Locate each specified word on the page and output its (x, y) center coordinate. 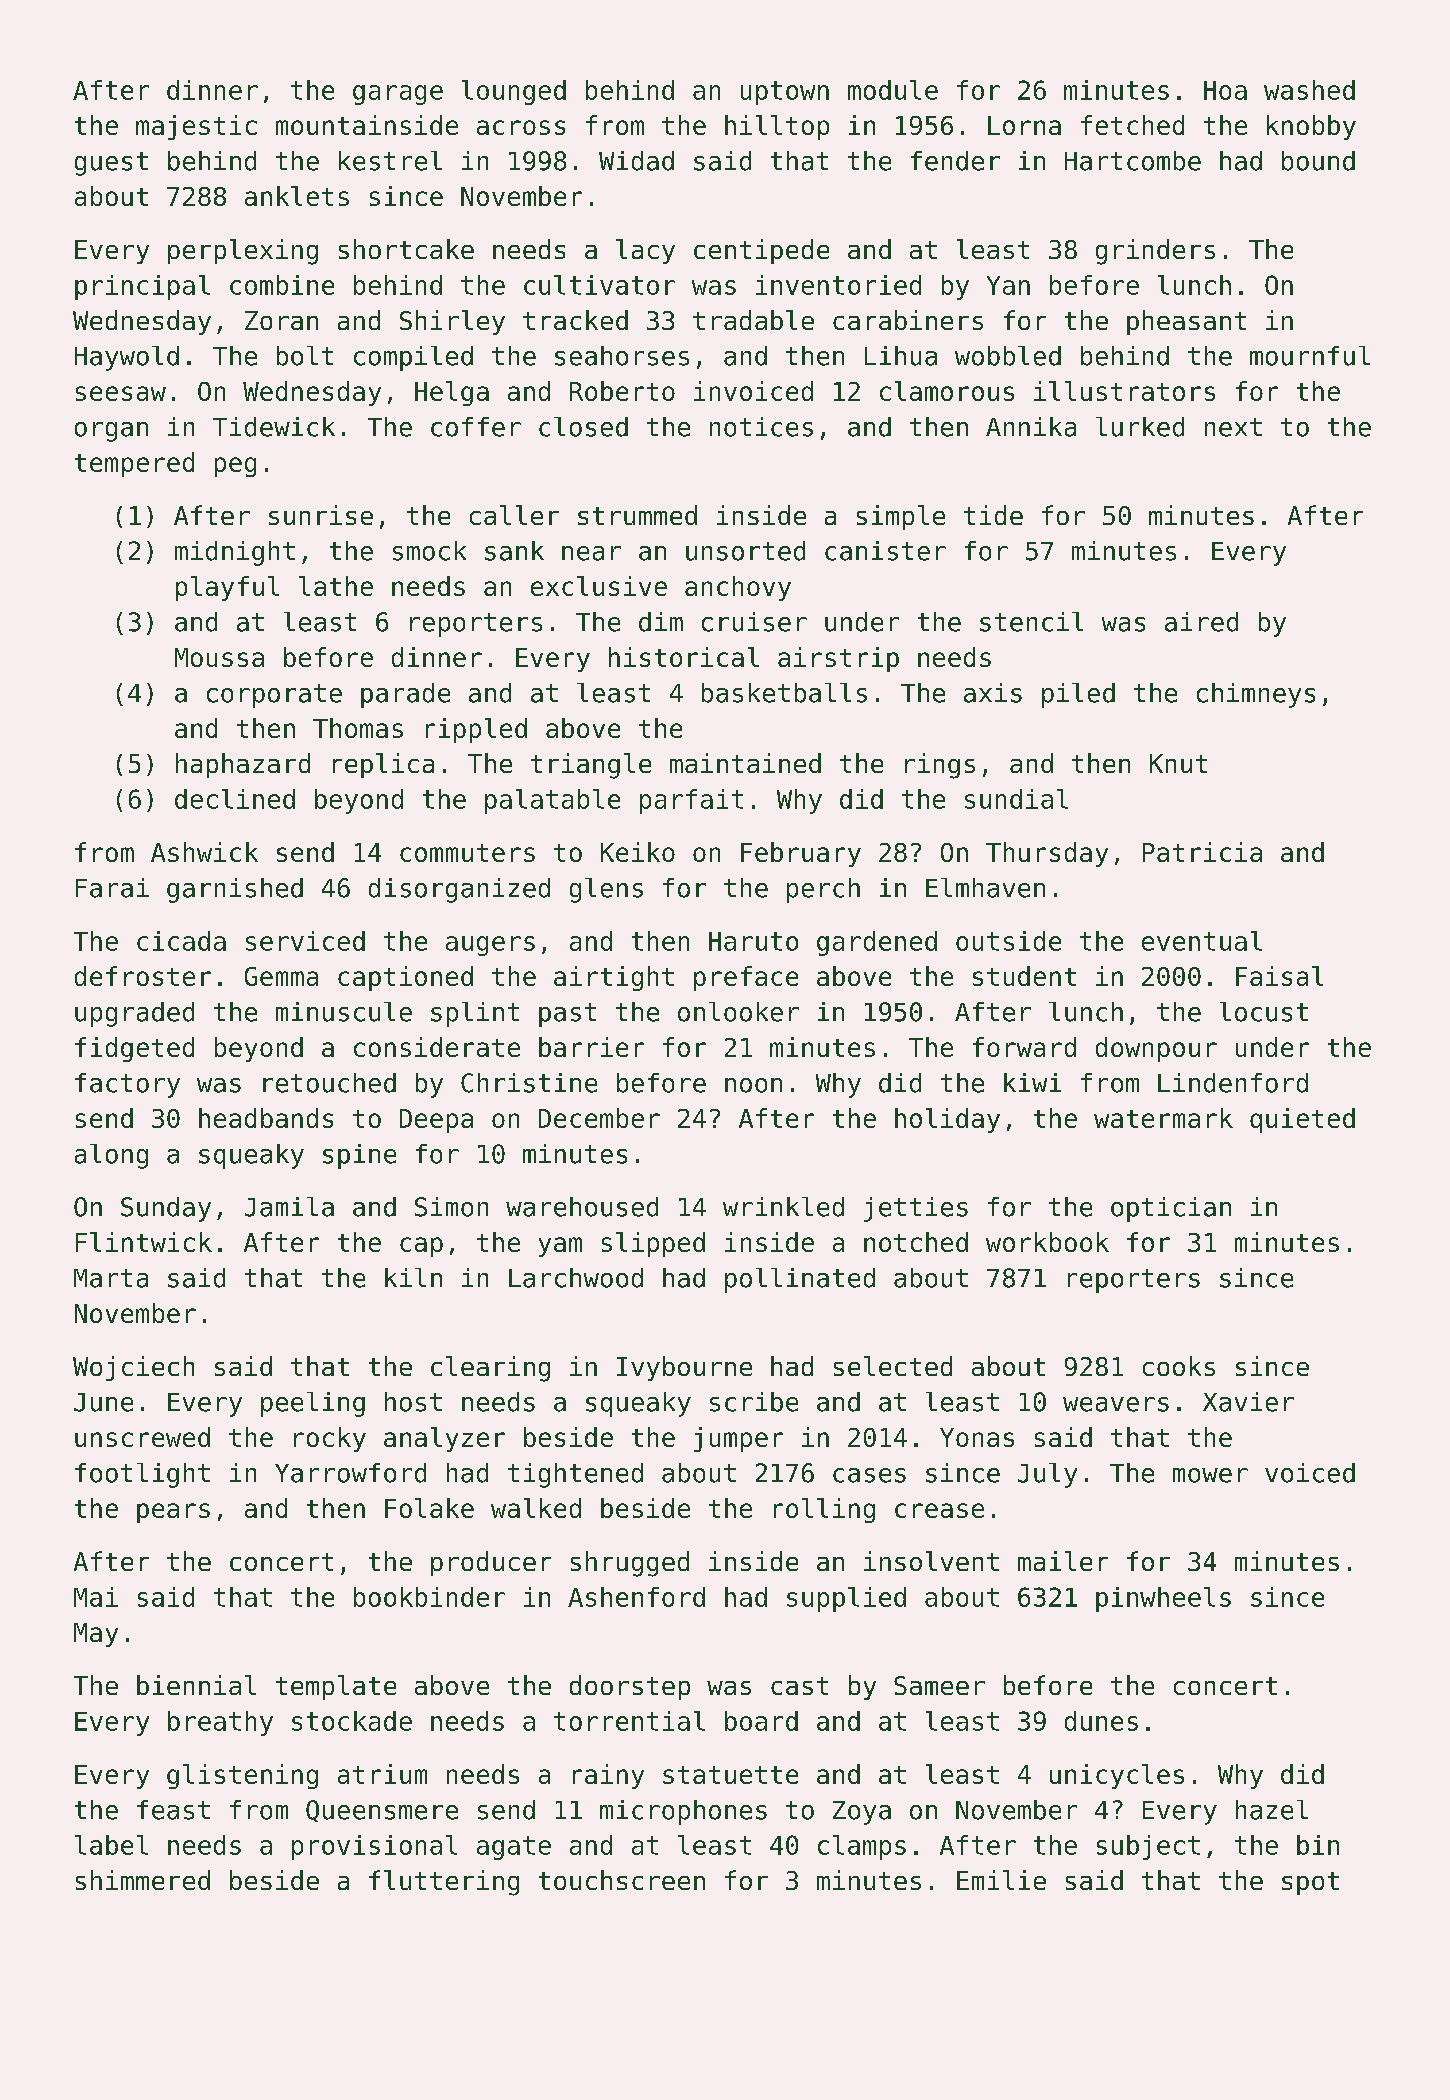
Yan (1008, 285)
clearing (490, 1369)
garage (398, 95)
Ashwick (204, 852)
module (893, 90)
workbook (1047, 1242)
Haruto (753, 941)
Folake (429, 1508)
